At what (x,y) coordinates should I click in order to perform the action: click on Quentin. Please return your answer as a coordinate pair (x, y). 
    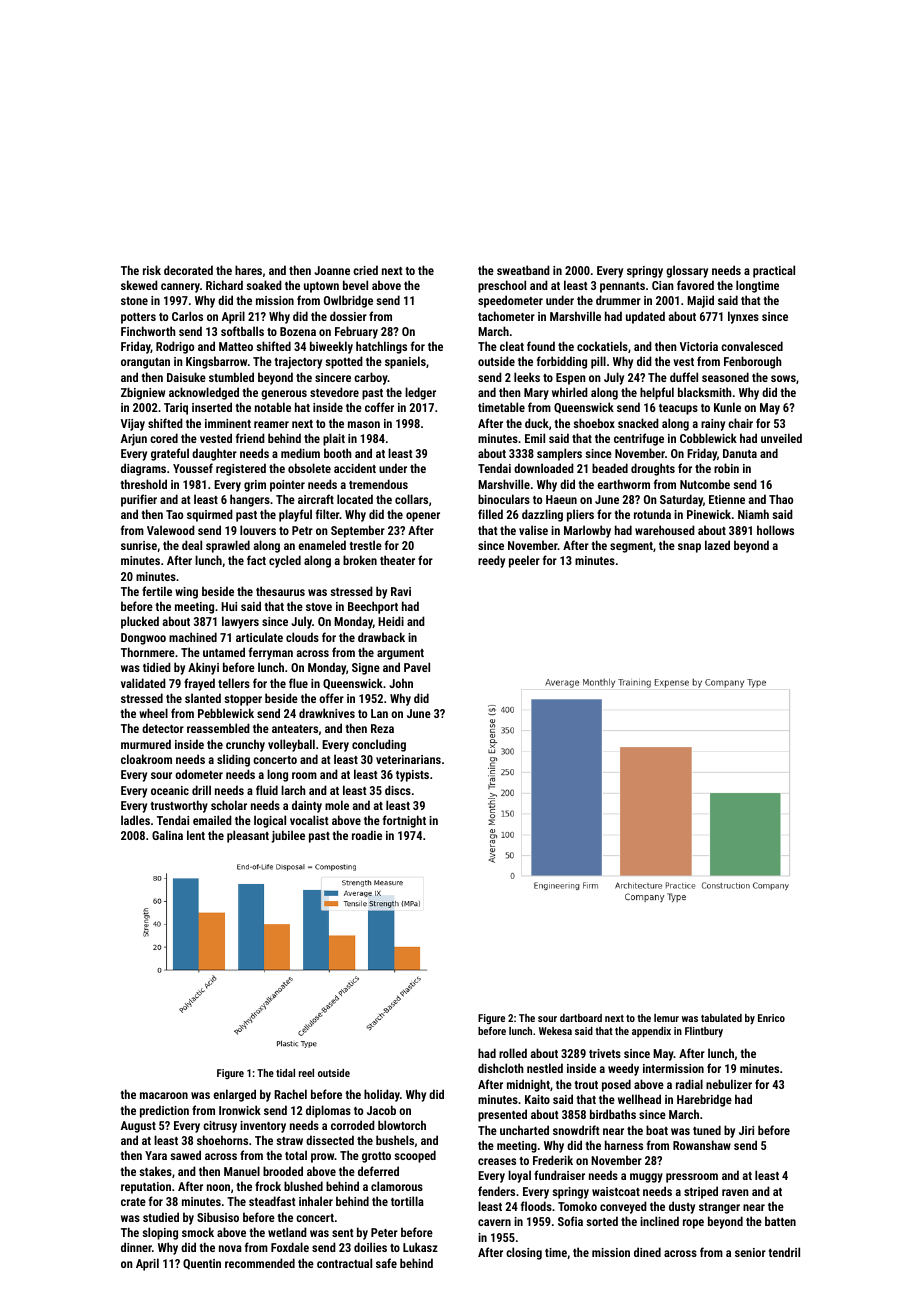
    Looking at the image, I should click on (202, 1264).
